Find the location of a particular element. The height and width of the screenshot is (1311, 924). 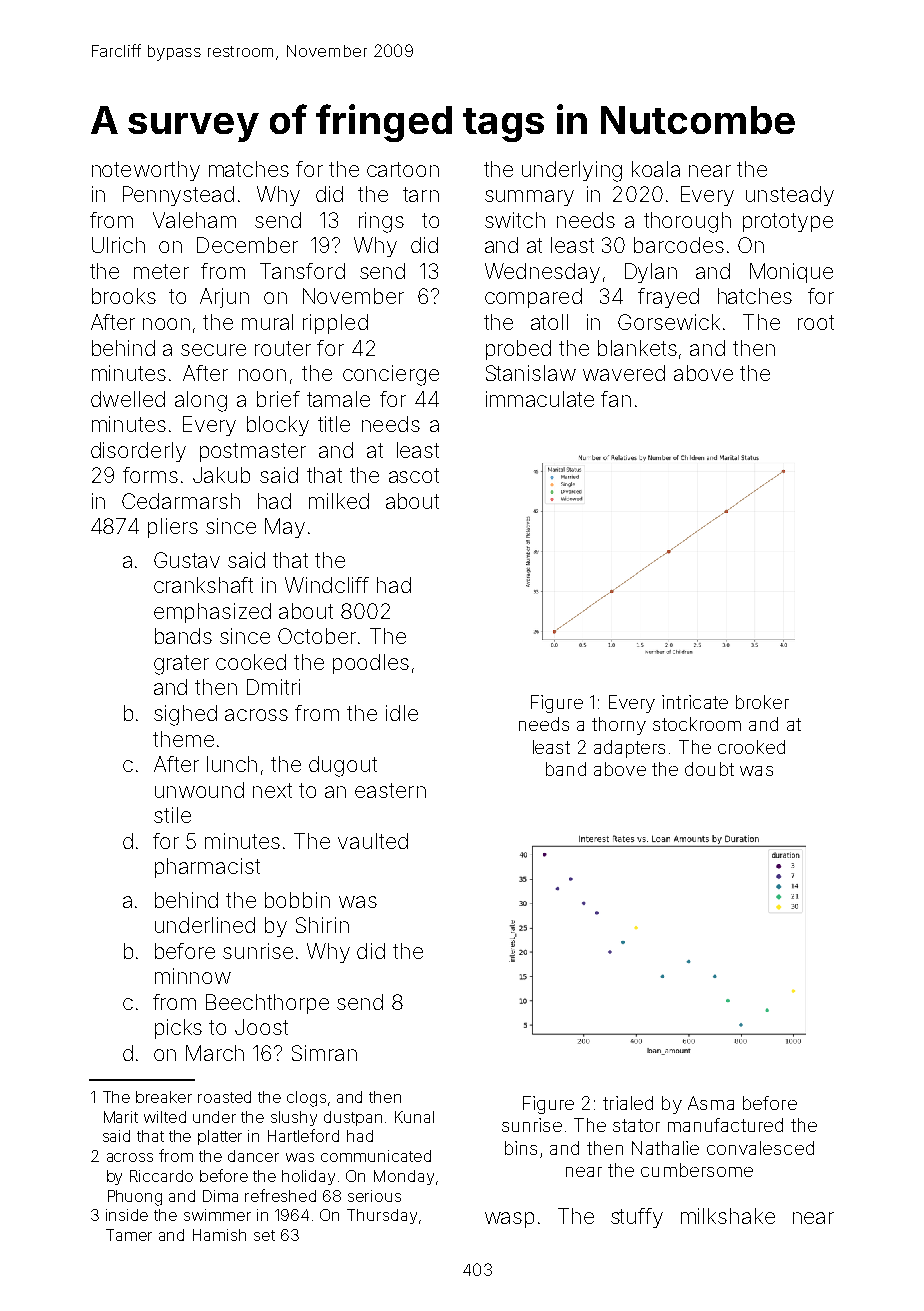

Dima is located at coordinates (220, 1196).
